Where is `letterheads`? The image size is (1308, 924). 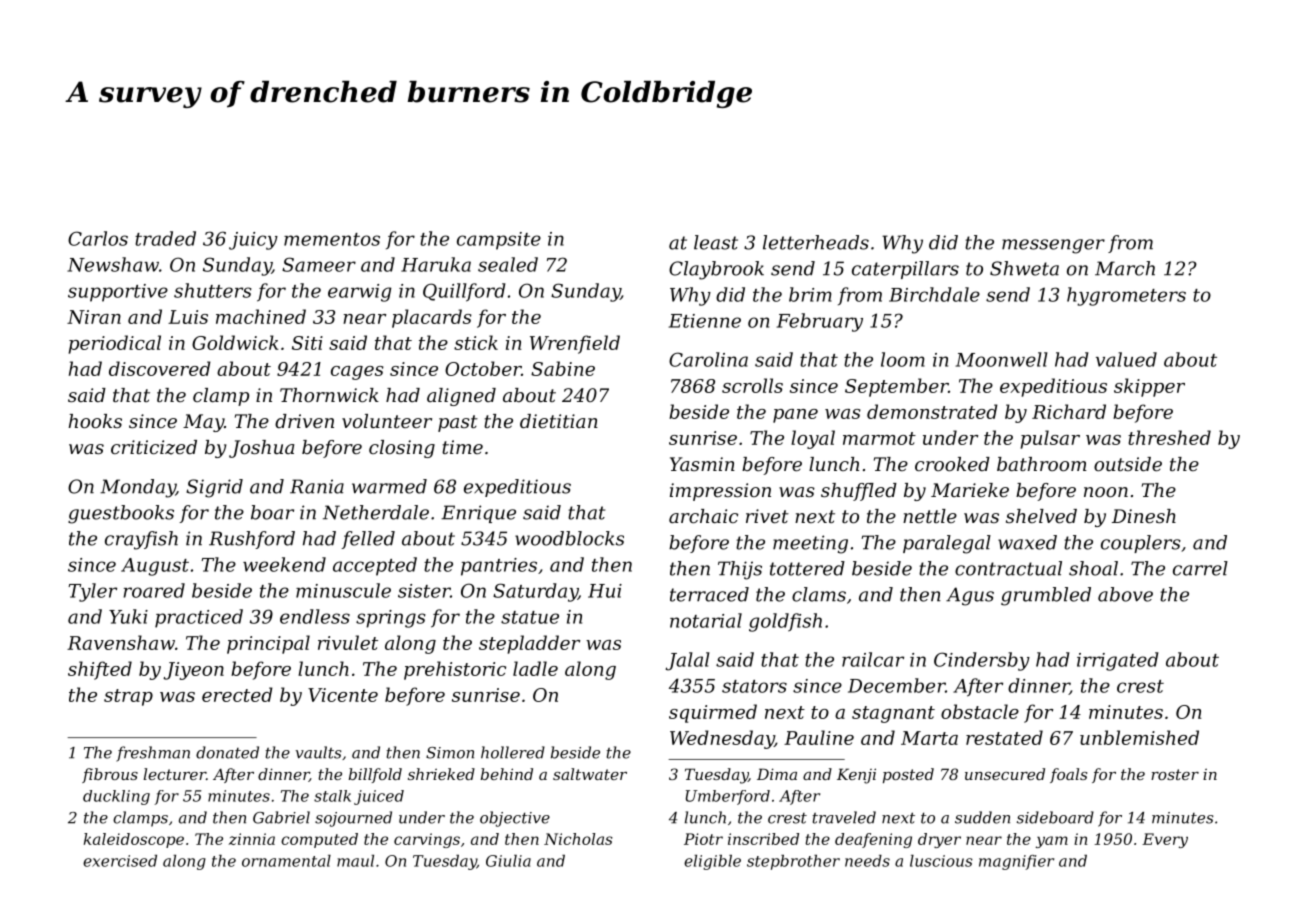
letterheads is located at coordinates (816, 242).
